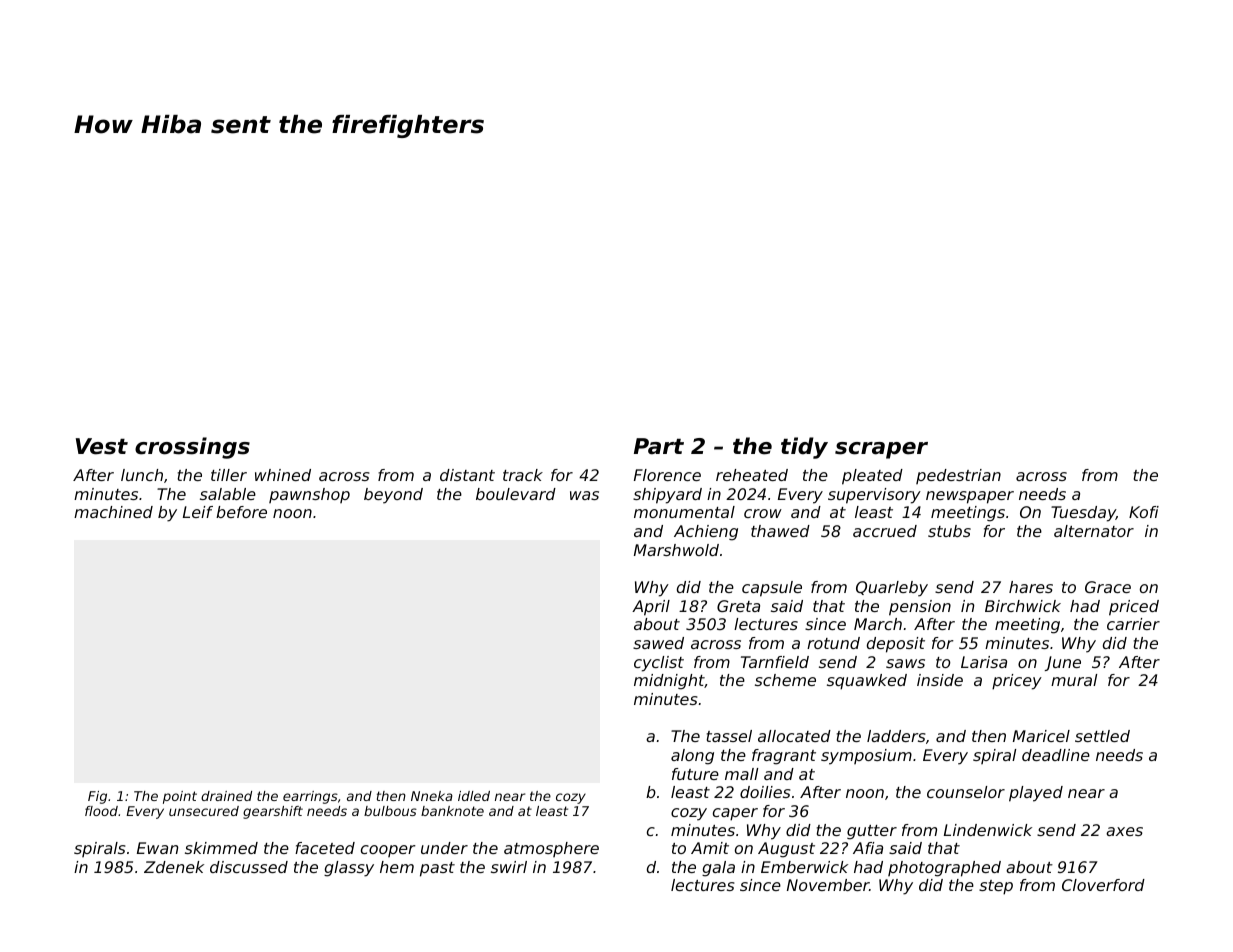 Image resolution: width=1233 pixels, height=952 pixels. What do you see at coordinates (729, 736) in the image?
I see `tassel` at bounding box center [729, 736].
